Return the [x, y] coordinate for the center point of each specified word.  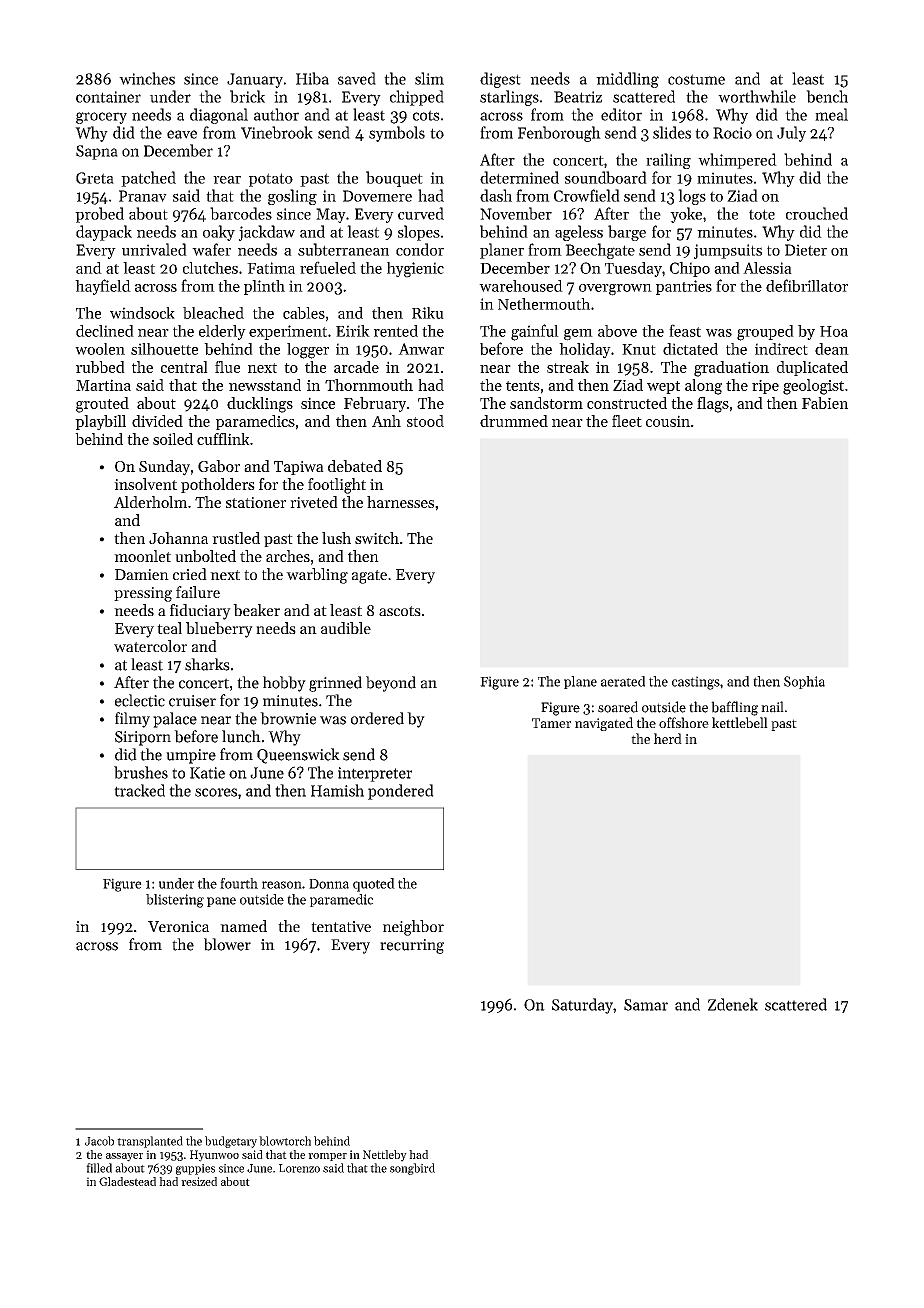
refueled [328, 267]
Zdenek [733, 1004]
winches [147, 78]
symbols [397, 134]
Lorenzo [299, 1168]
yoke [686, 215]
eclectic [140, 700]
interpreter [375, 774]
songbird [412, 1169]
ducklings [260, 405]
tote [762, 214]
